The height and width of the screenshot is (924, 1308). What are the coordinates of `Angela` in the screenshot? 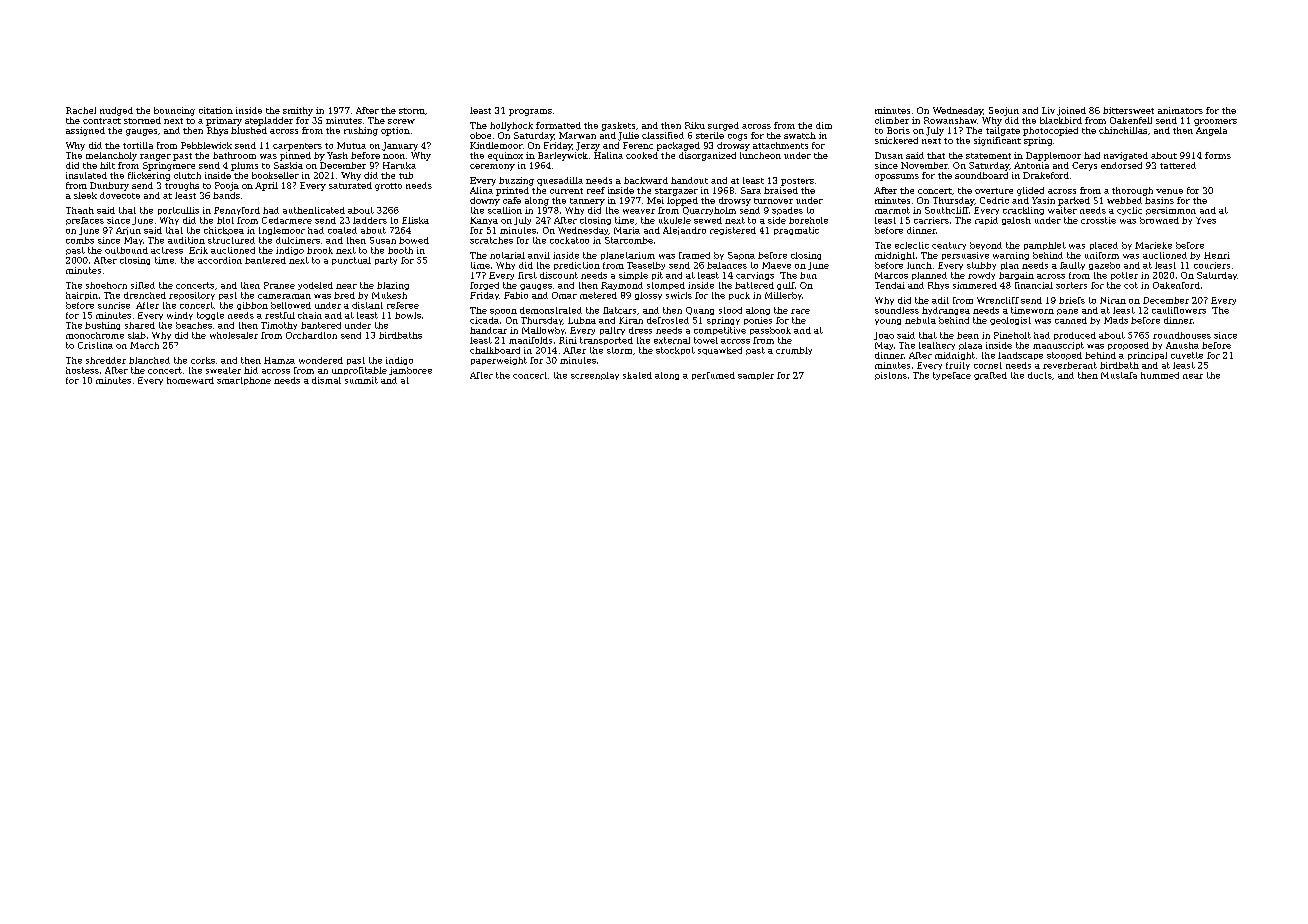 It's located at (1211, 131).
